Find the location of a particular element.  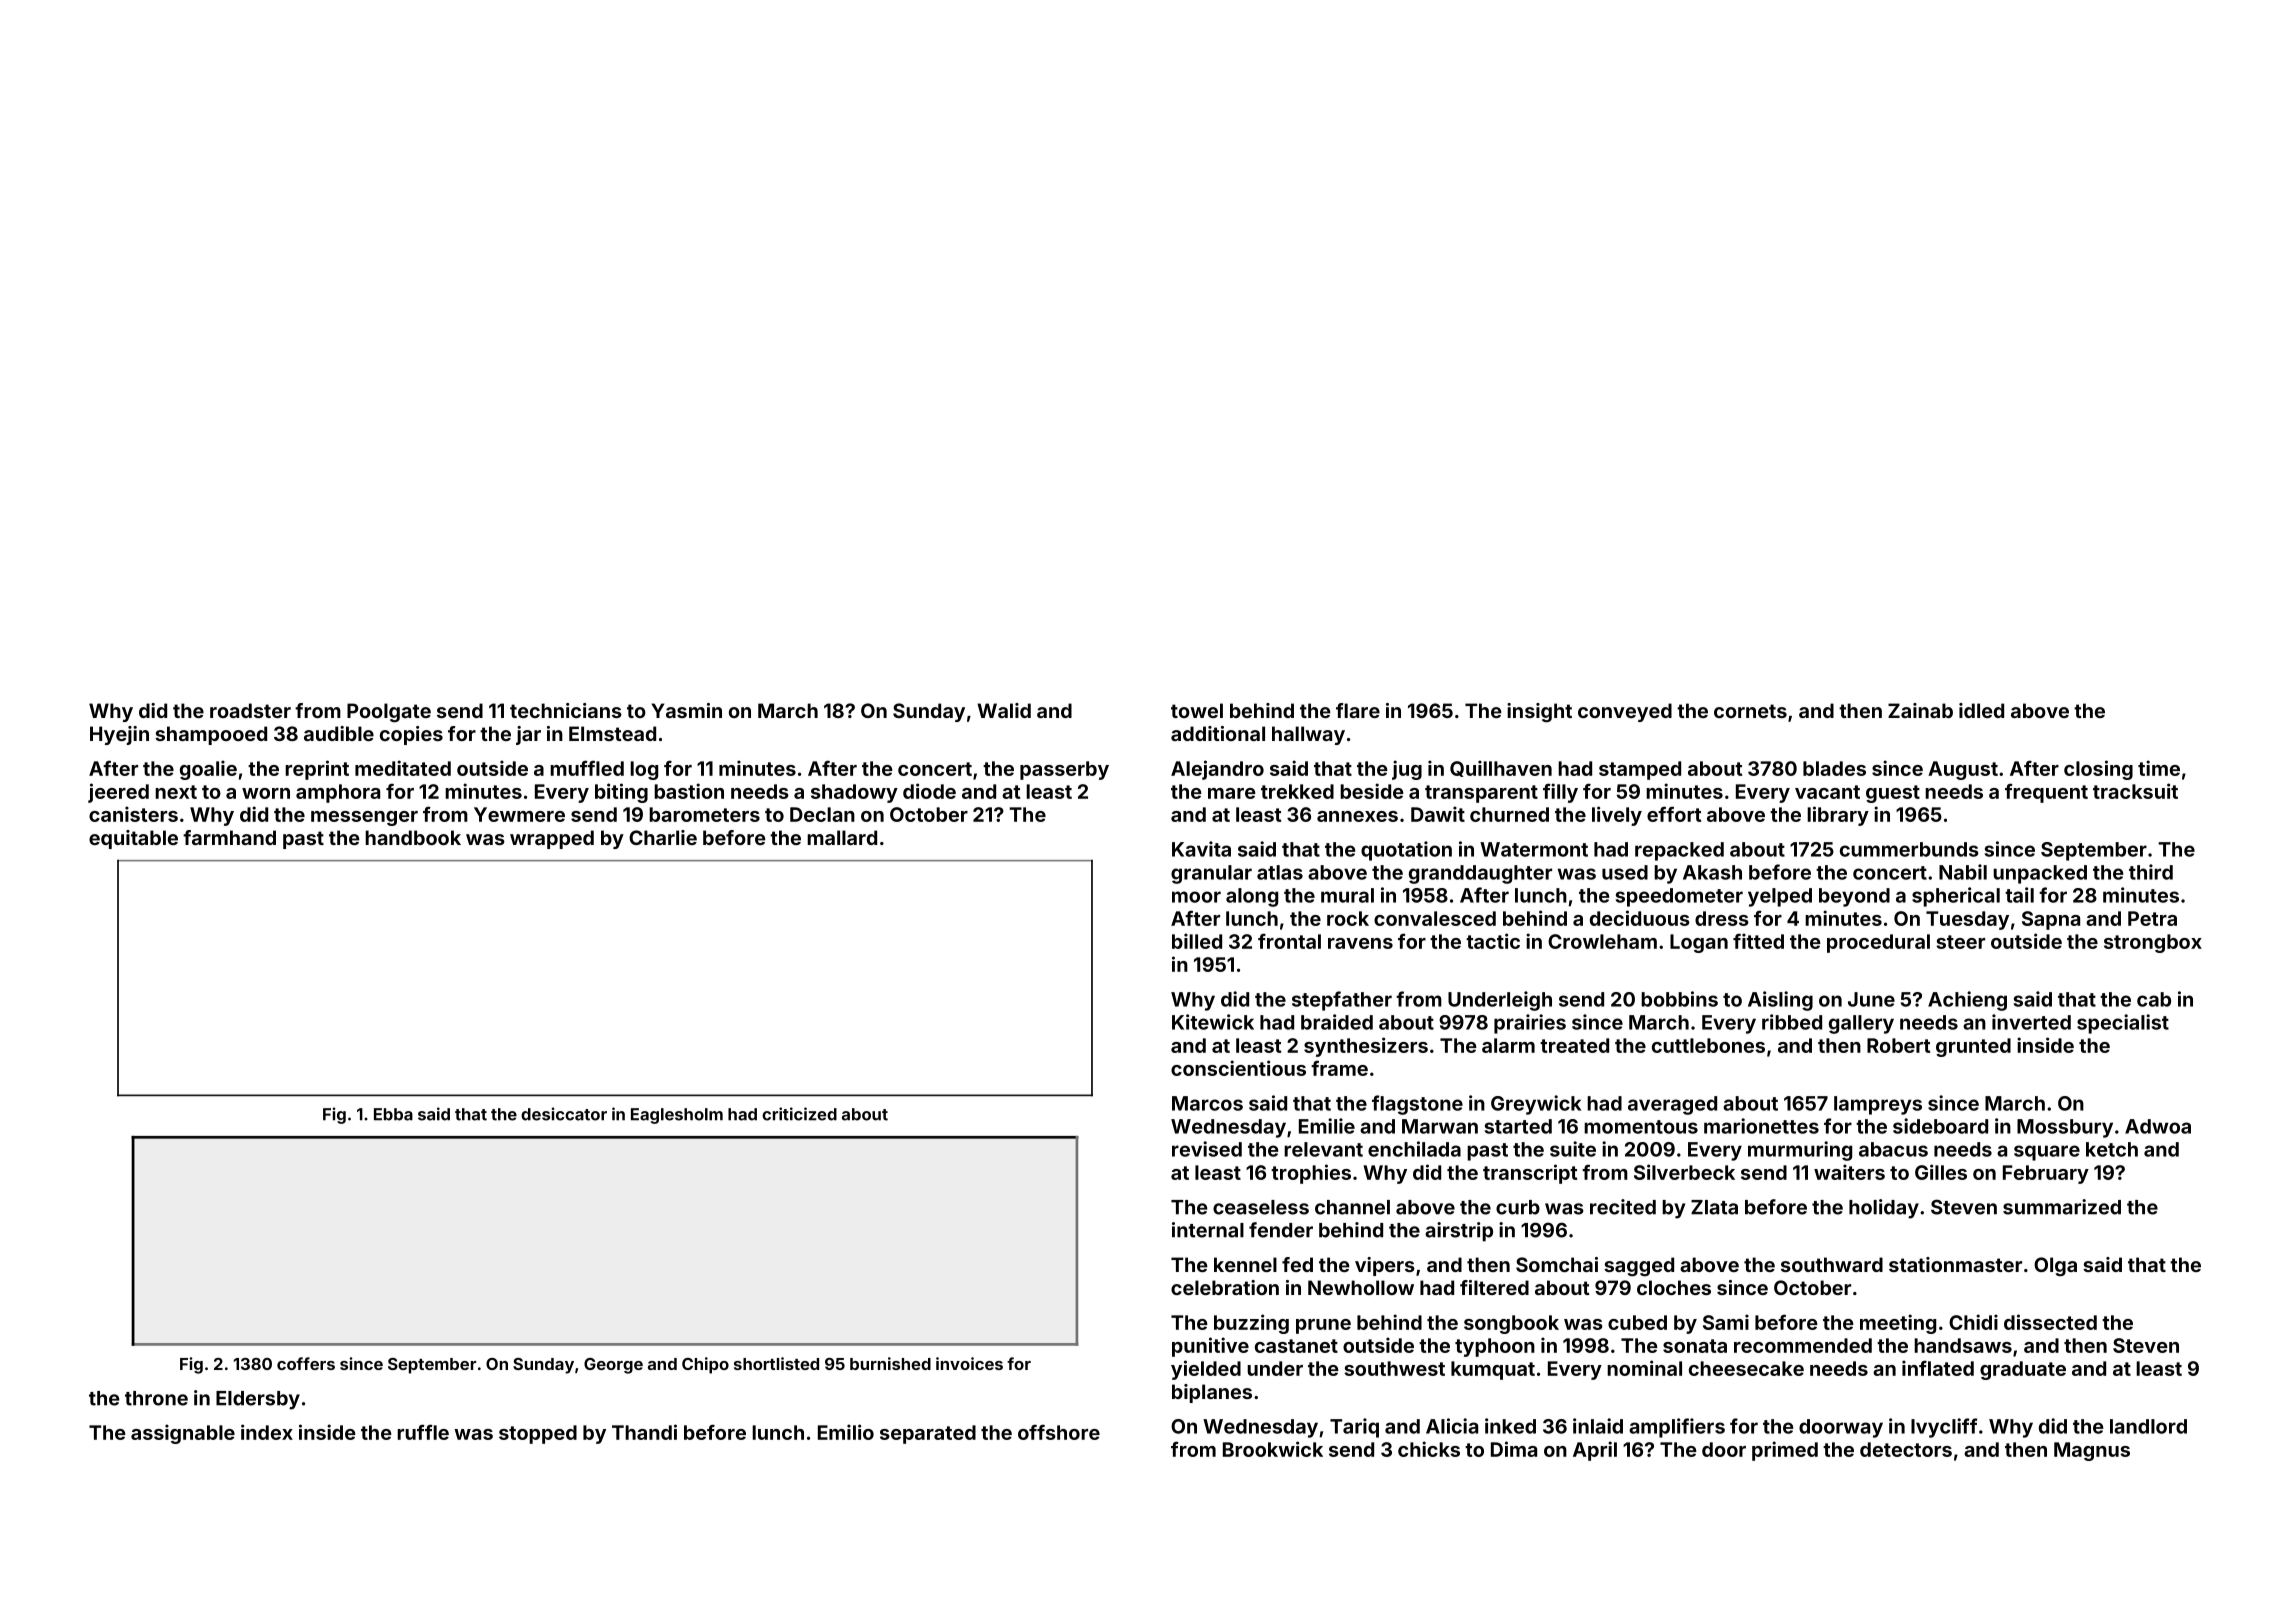

Petra is located at coordinates (2152, 918).
